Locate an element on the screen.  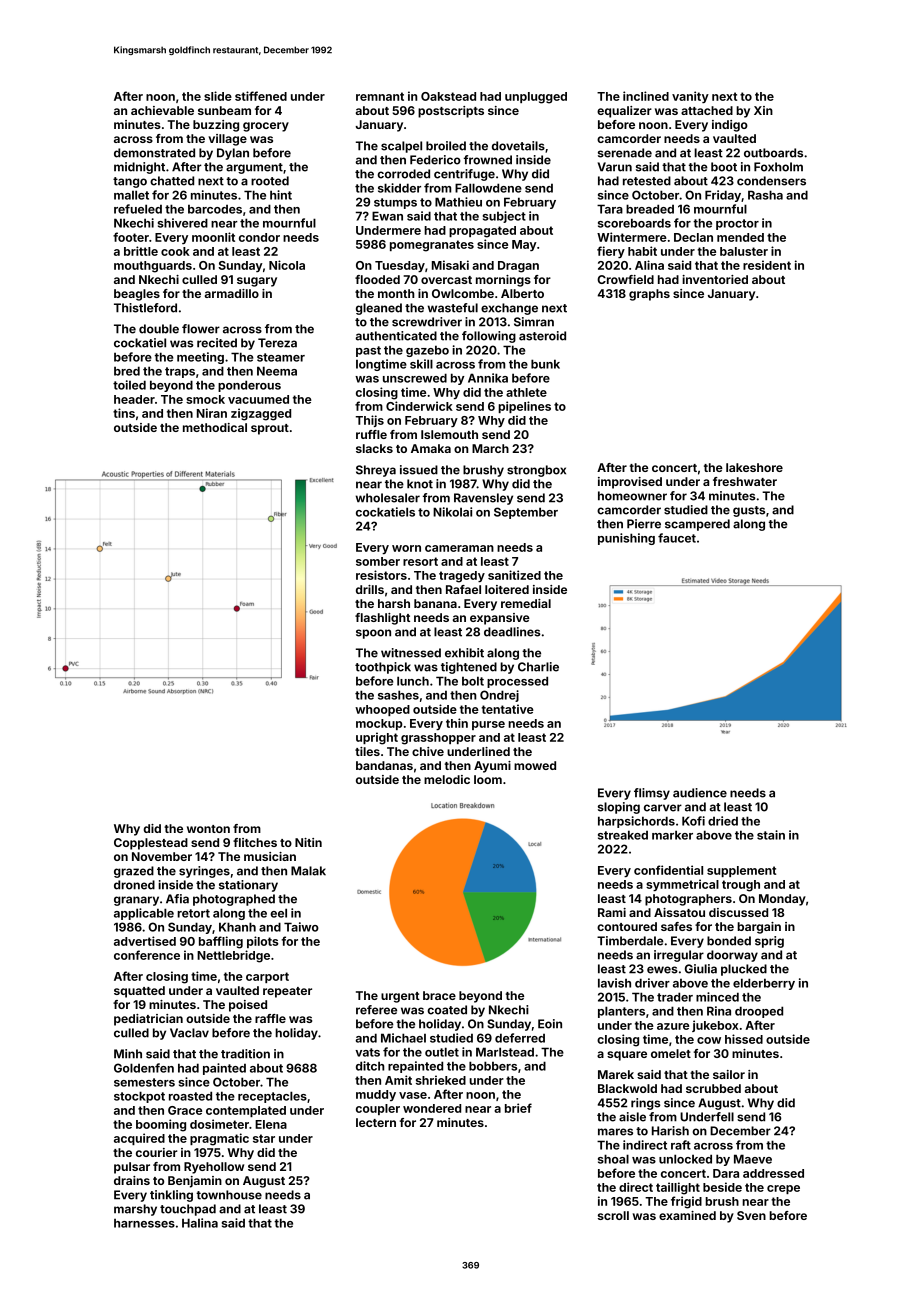
mended is located at coordinates (740, 237).
